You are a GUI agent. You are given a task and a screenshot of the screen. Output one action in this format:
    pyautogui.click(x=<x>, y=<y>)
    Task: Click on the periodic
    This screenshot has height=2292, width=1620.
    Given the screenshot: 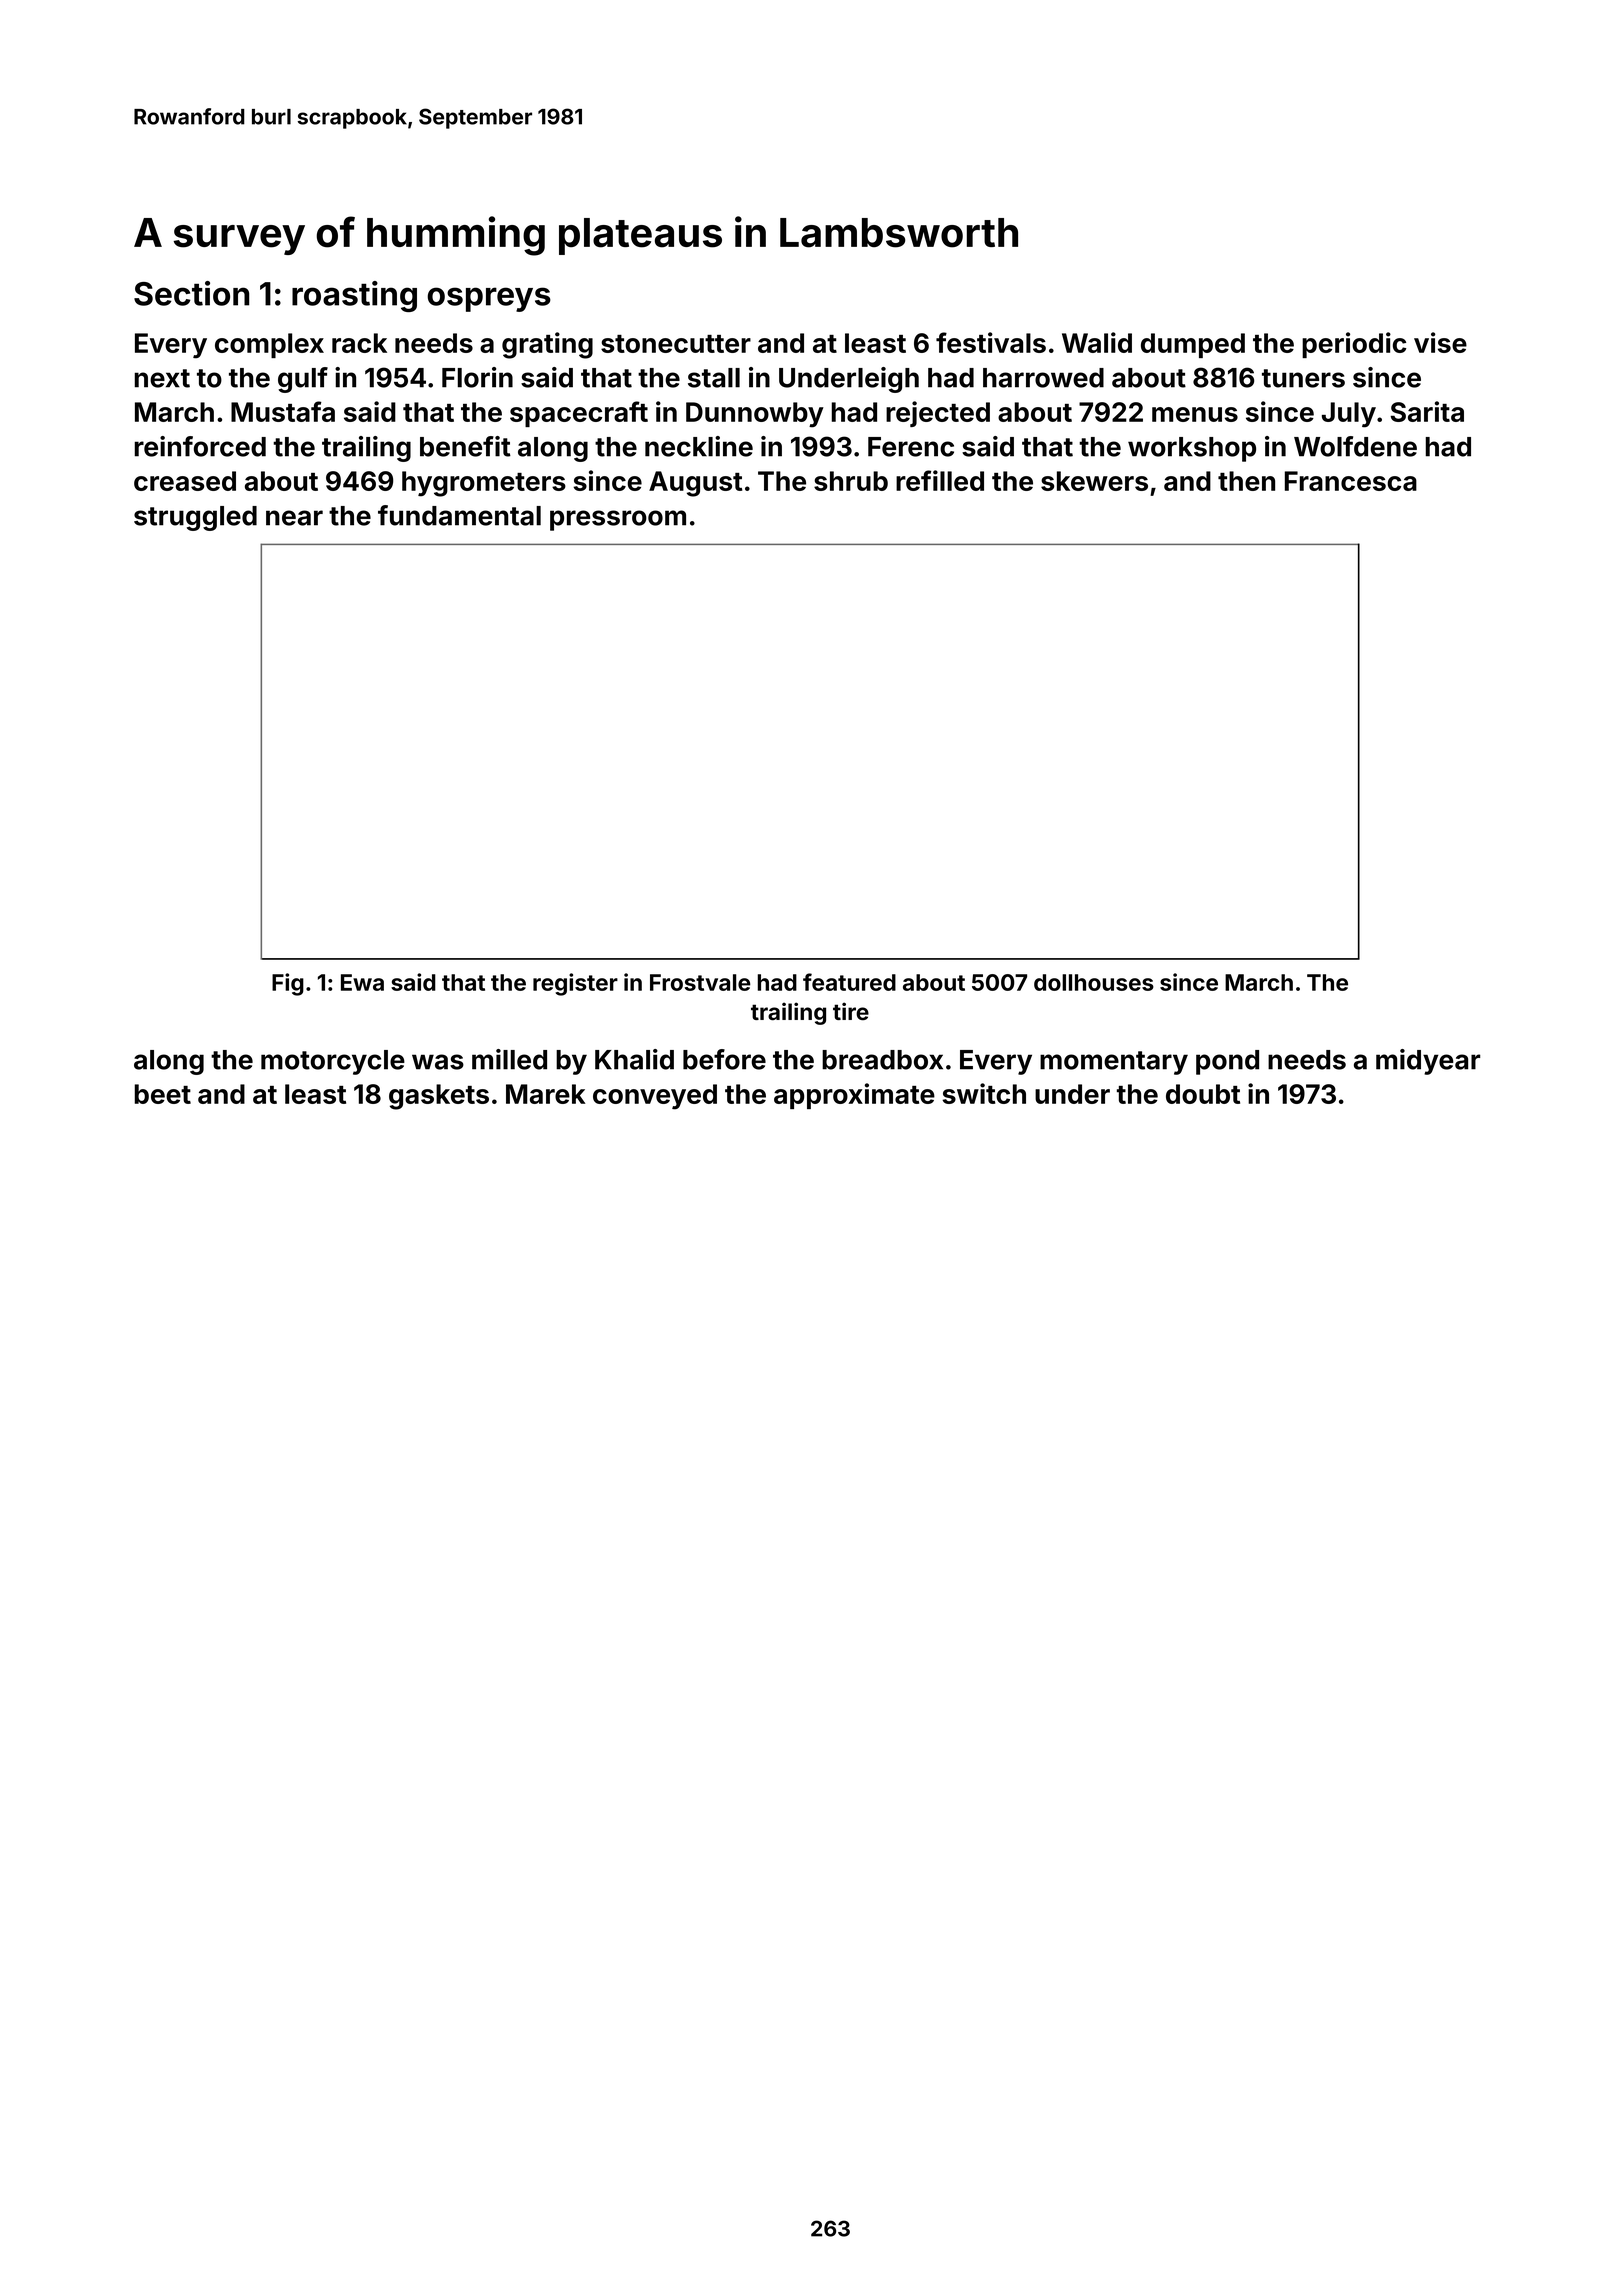 What is the action you would take?
    pyautogui.click(x=1354, y=345)
